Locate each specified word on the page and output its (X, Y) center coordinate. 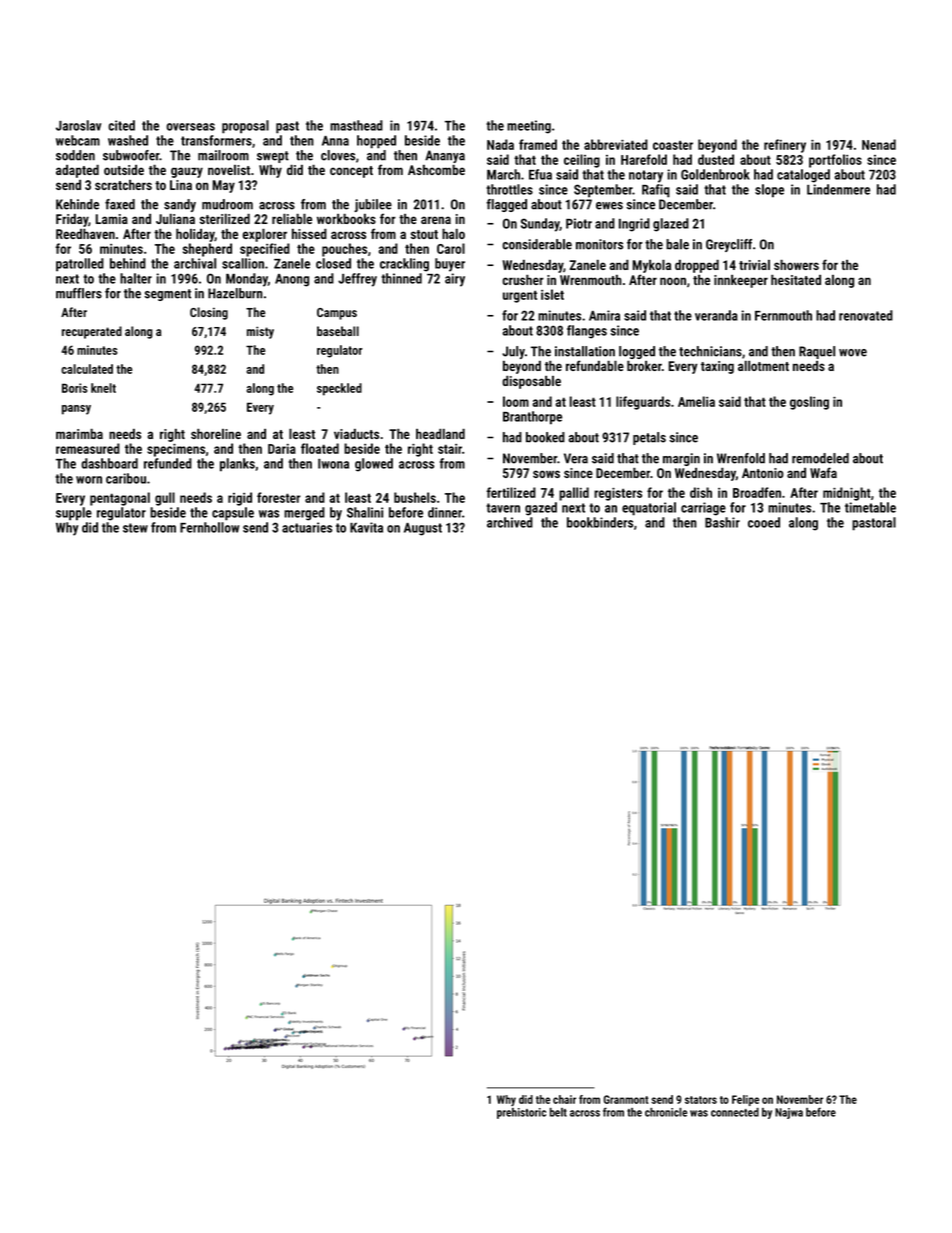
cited (121, 125)
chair (564, 1099)
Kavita (366, 527)
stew (135, 528)
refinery (785, 146)
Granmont (626, 1099)
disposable (531, 382)
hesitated (796, 280)
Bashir (722, 522)
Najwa (789, 1113)
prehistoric (521, 1113)
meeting (529, 127)
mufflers (79, 293)
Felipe (745, 1100)
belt (558, 1112)
